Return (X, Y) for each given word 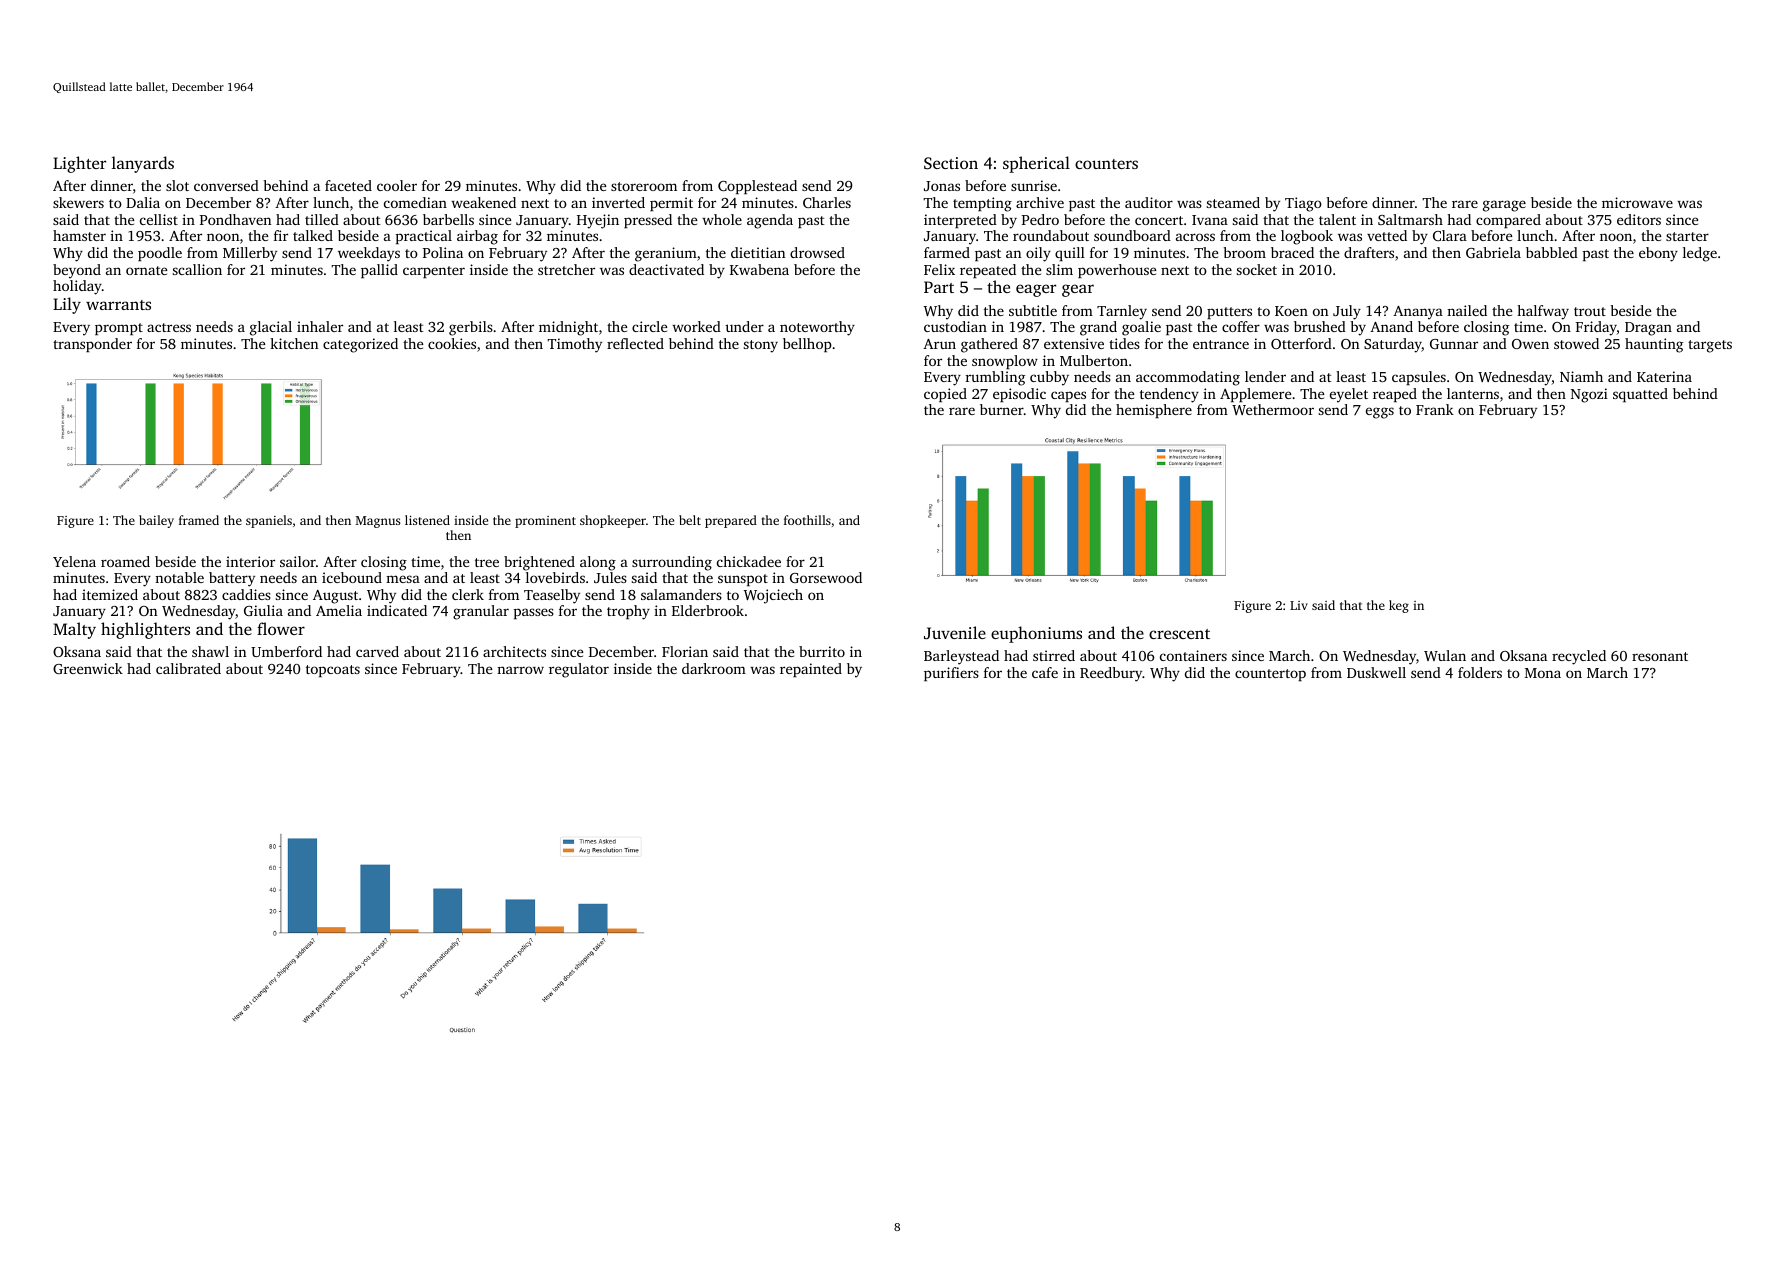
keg (1399, 606)
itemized (110, 594)
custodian (955, 326)
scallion (197, 269)
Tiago (1303, 204)
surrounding (672, 563)
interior (250, 561)
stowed (1576, 343)
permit (671, 204)
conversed (226, 185)
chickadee (749, 561)
